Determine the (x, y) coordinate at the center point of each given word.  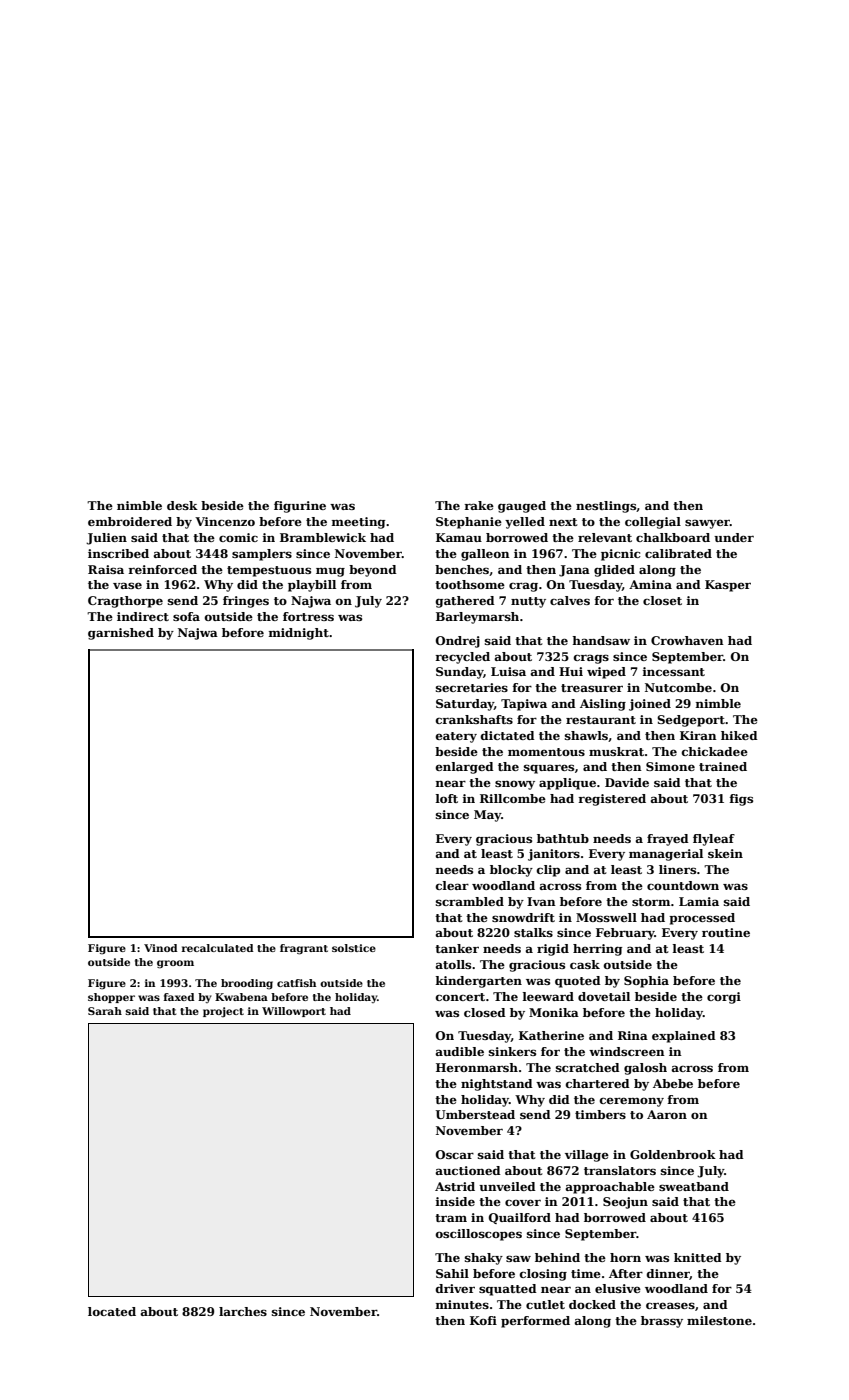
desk (182, 505)
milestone (719, 1320)
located (112, 1311)
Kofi (483, 1320)
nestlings (606, 507)
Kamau (459, 537)
